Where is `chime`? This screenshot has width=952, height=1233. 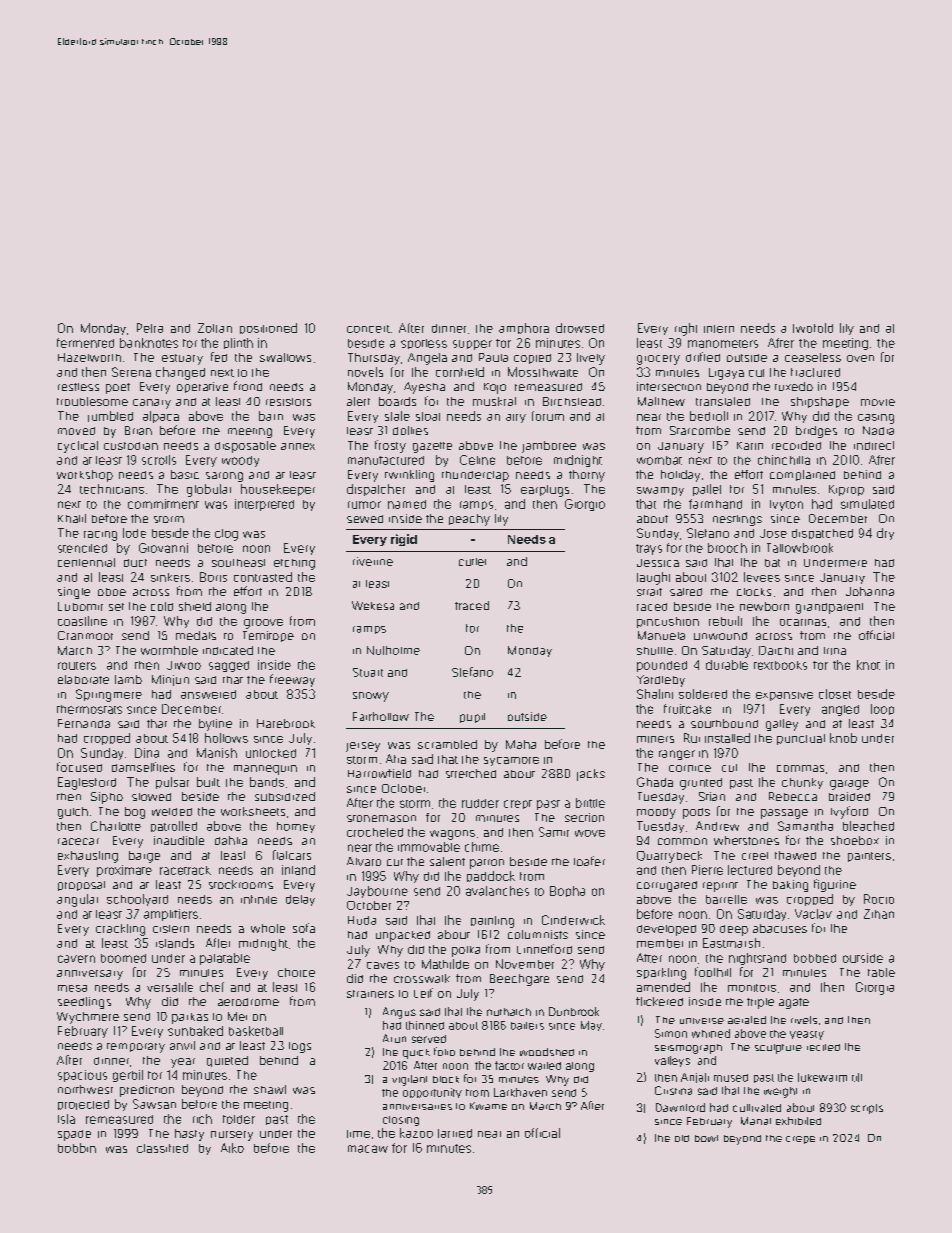
chime is located at coordinates (482, 847).
